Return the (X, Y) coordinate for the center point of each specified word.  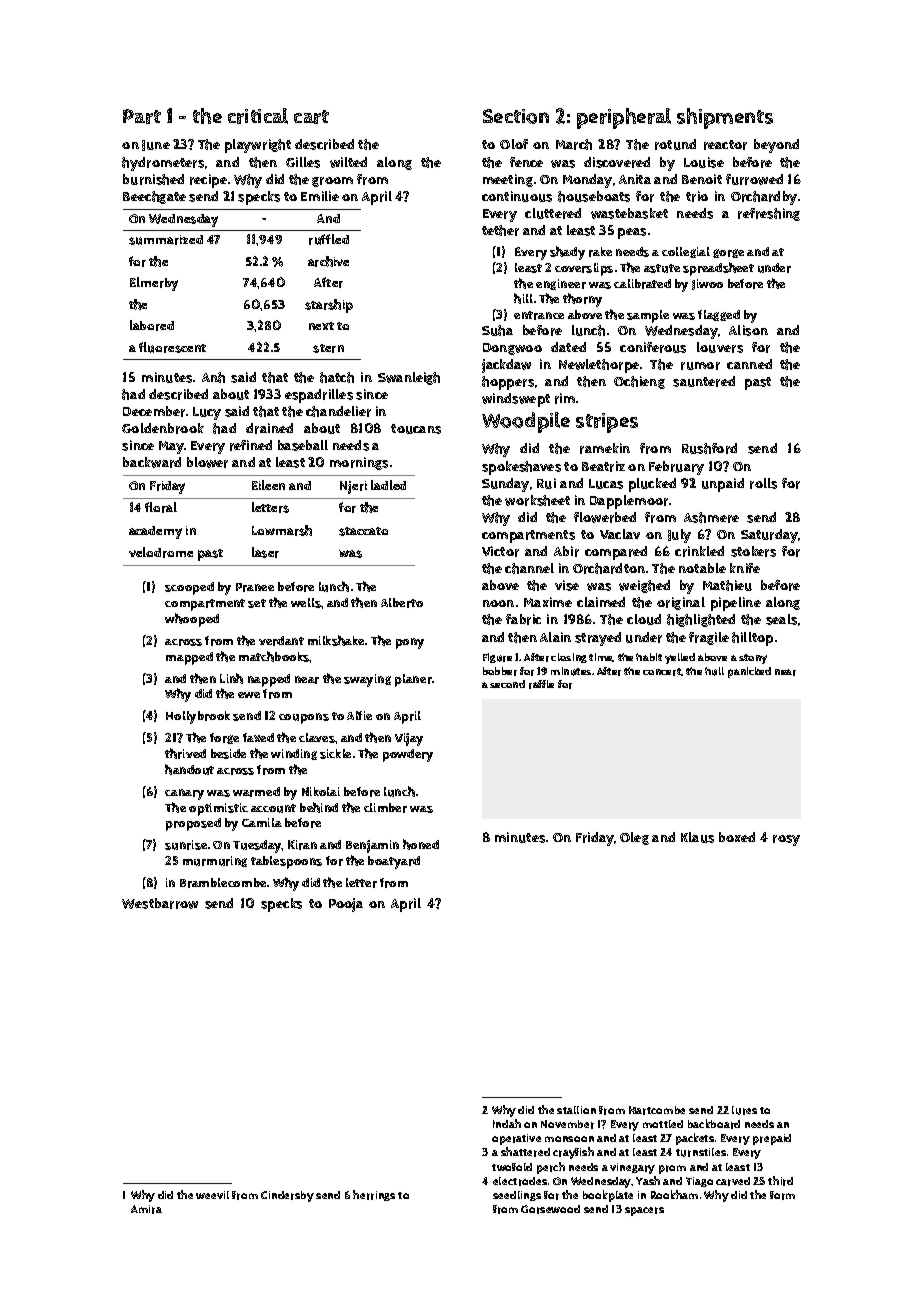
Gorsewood (550, 1209)
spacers (644, 1211)
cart (311, 117)
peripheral (624, 118)
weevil (212, 1195)
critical (258, 116)
